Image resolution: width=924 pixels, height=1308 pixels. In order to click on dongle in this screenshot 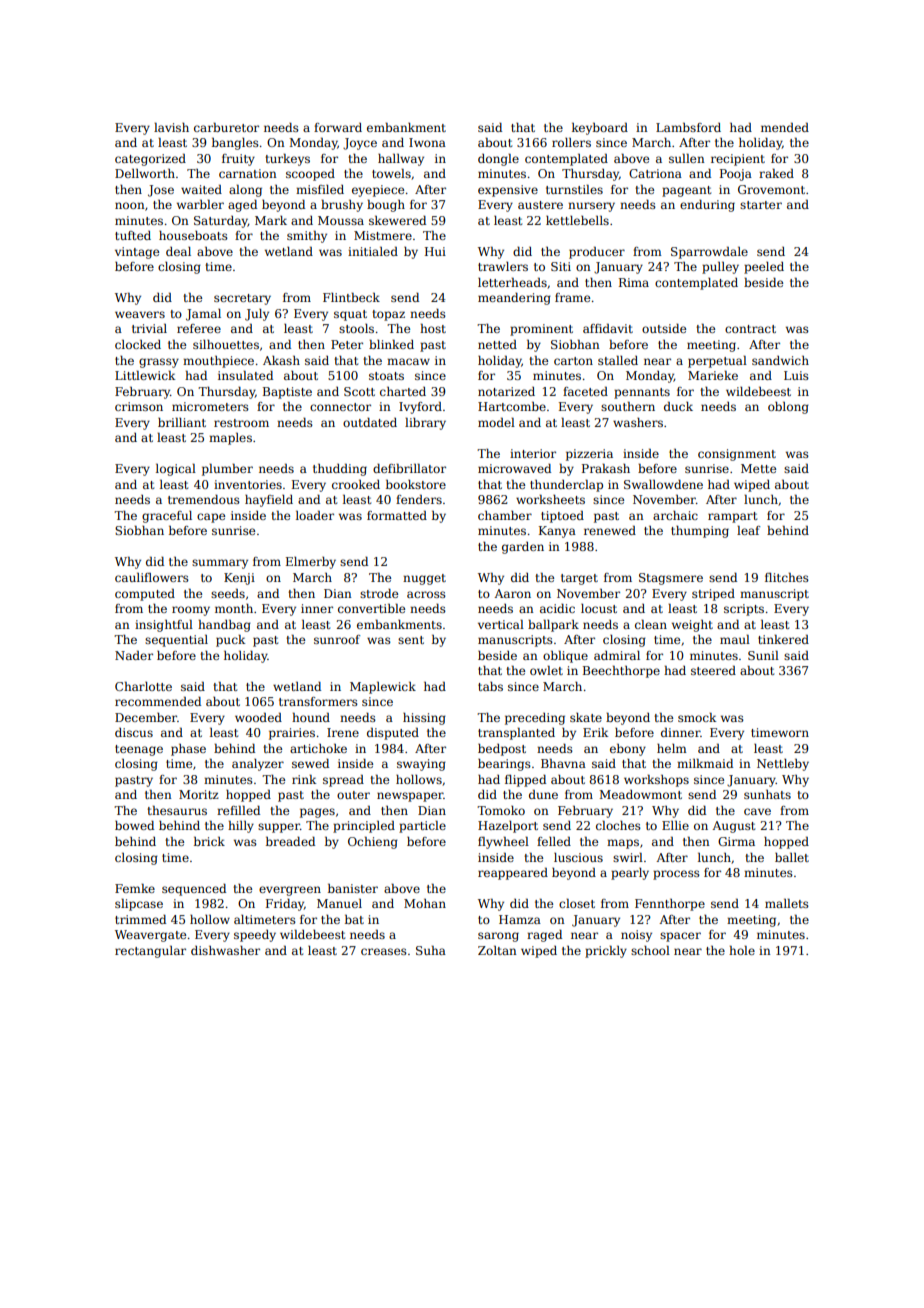, I will do `click(498, 160)`.
